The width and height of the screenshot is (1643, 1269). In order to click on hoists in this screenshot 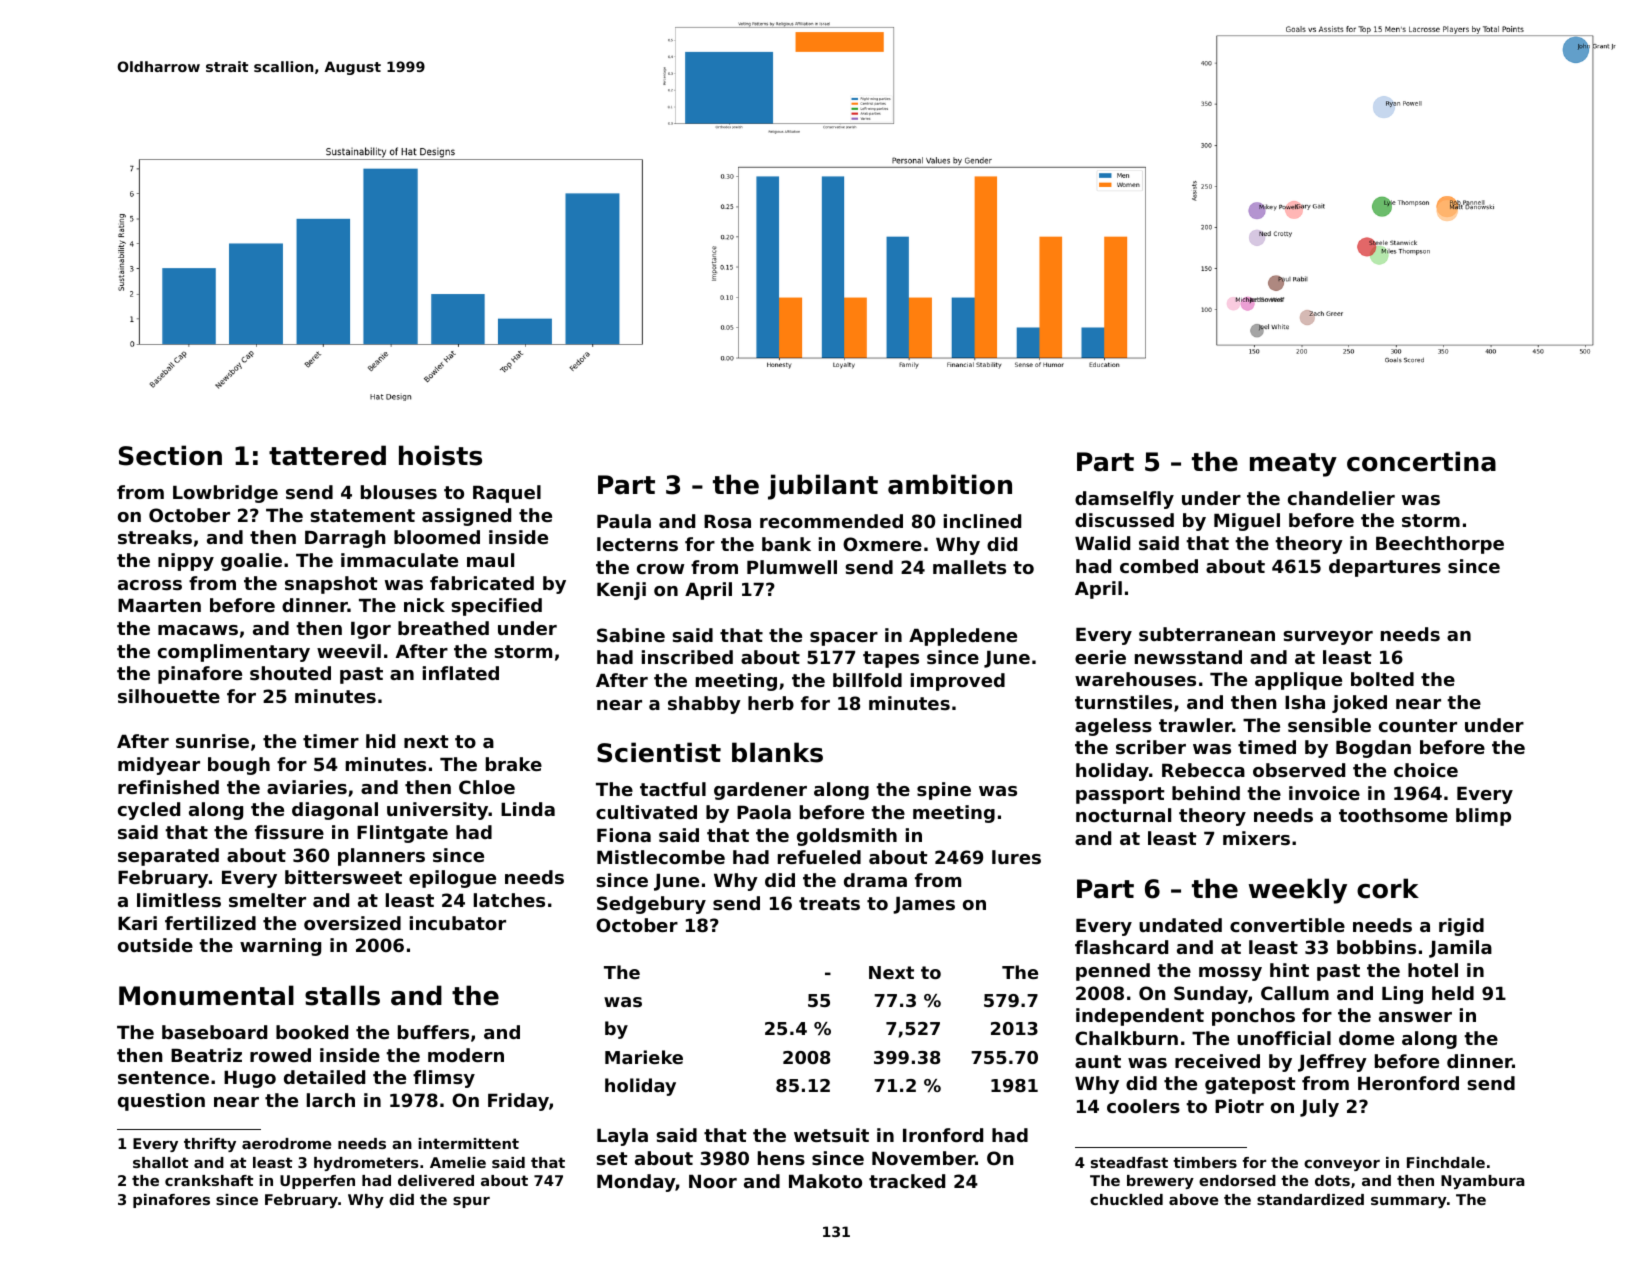, I will do `click(440, 455)`.
